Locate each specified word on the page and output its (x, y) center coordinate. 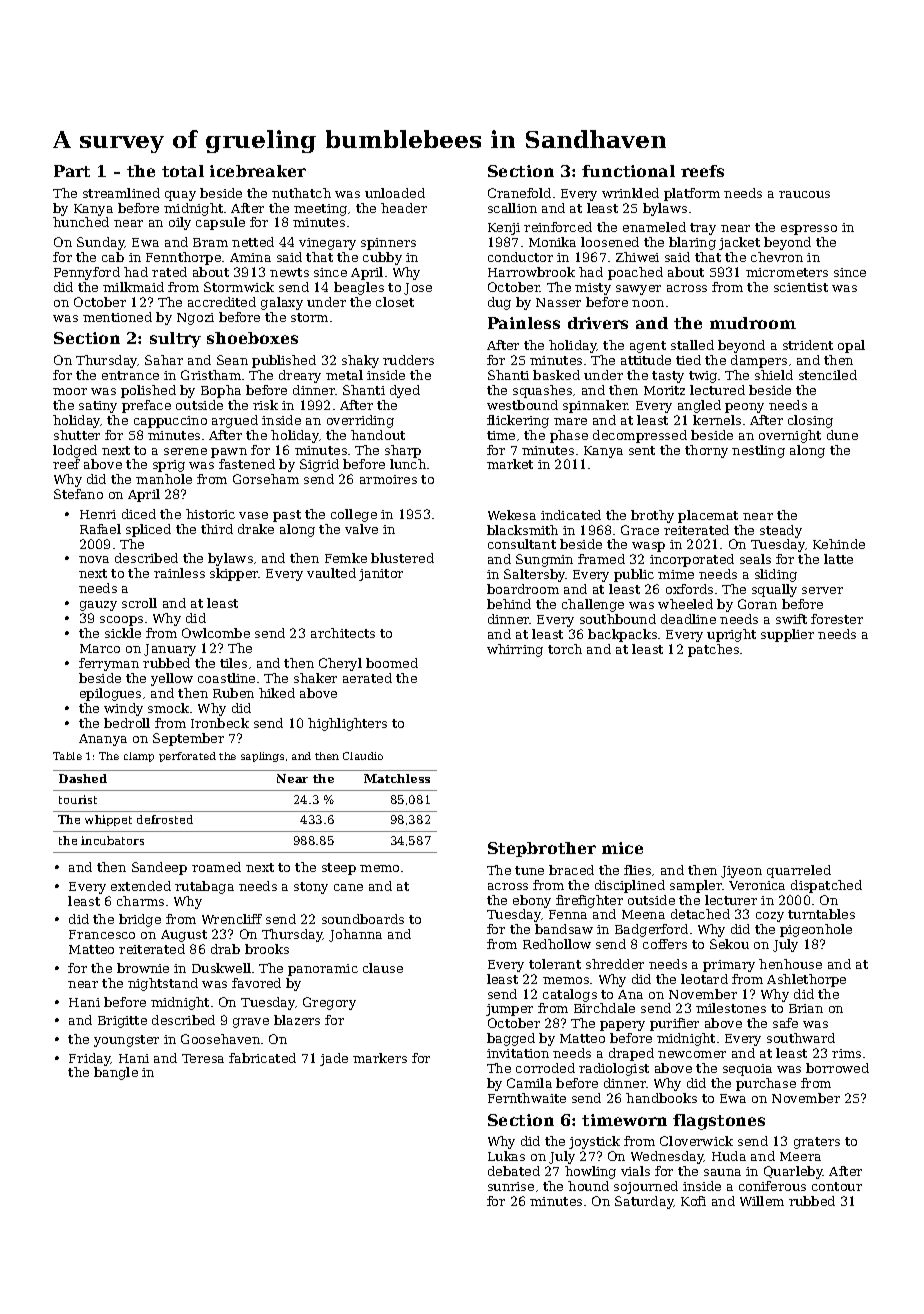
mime (676, 574)
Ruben (233, 693)
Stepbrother (542, 849)
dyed (405, 391)
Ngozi (195, 319)
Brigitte (122, 1022)
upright (731, 635)
